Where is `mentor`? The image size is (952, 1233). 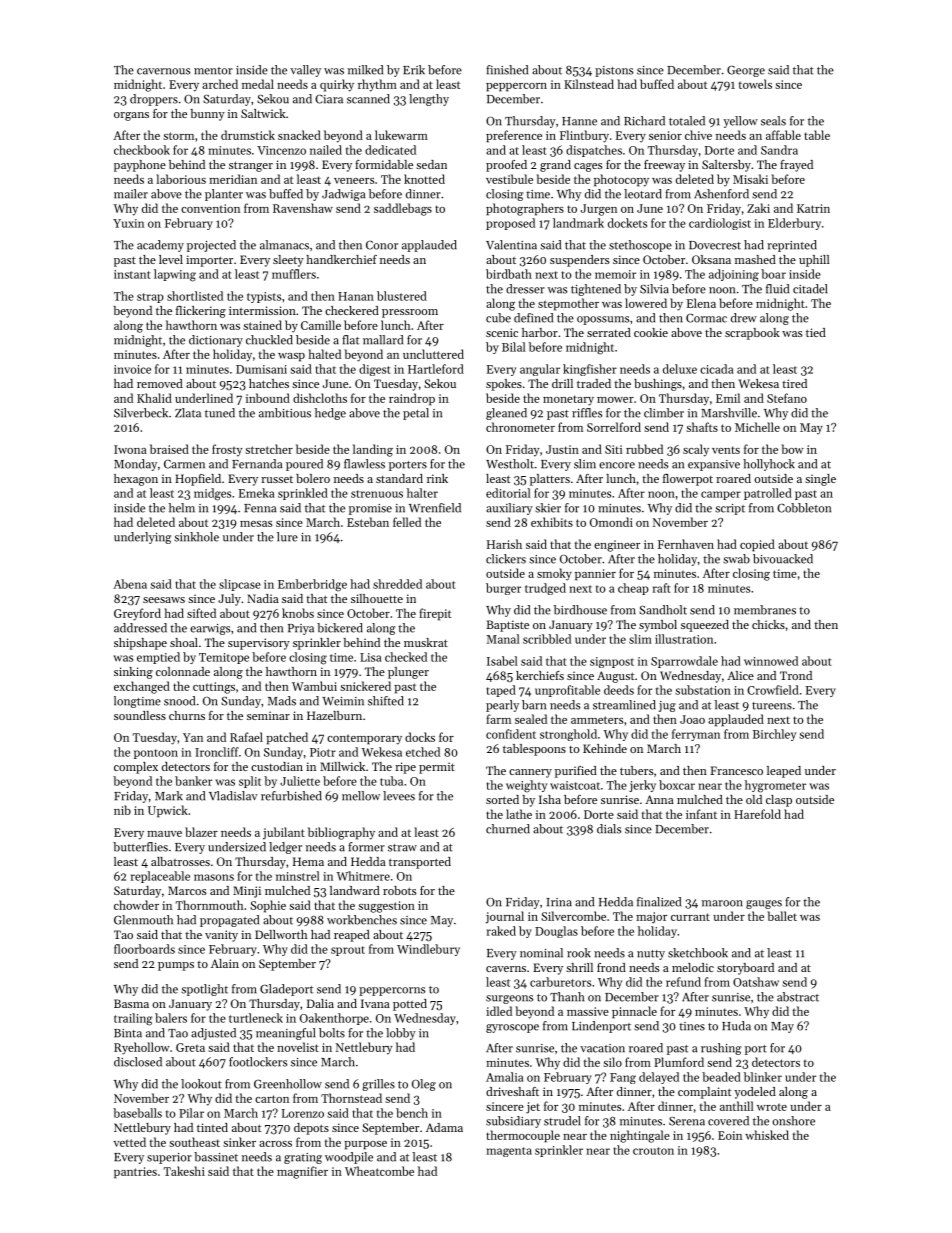
mentor is located at coordinates (213, 71).
